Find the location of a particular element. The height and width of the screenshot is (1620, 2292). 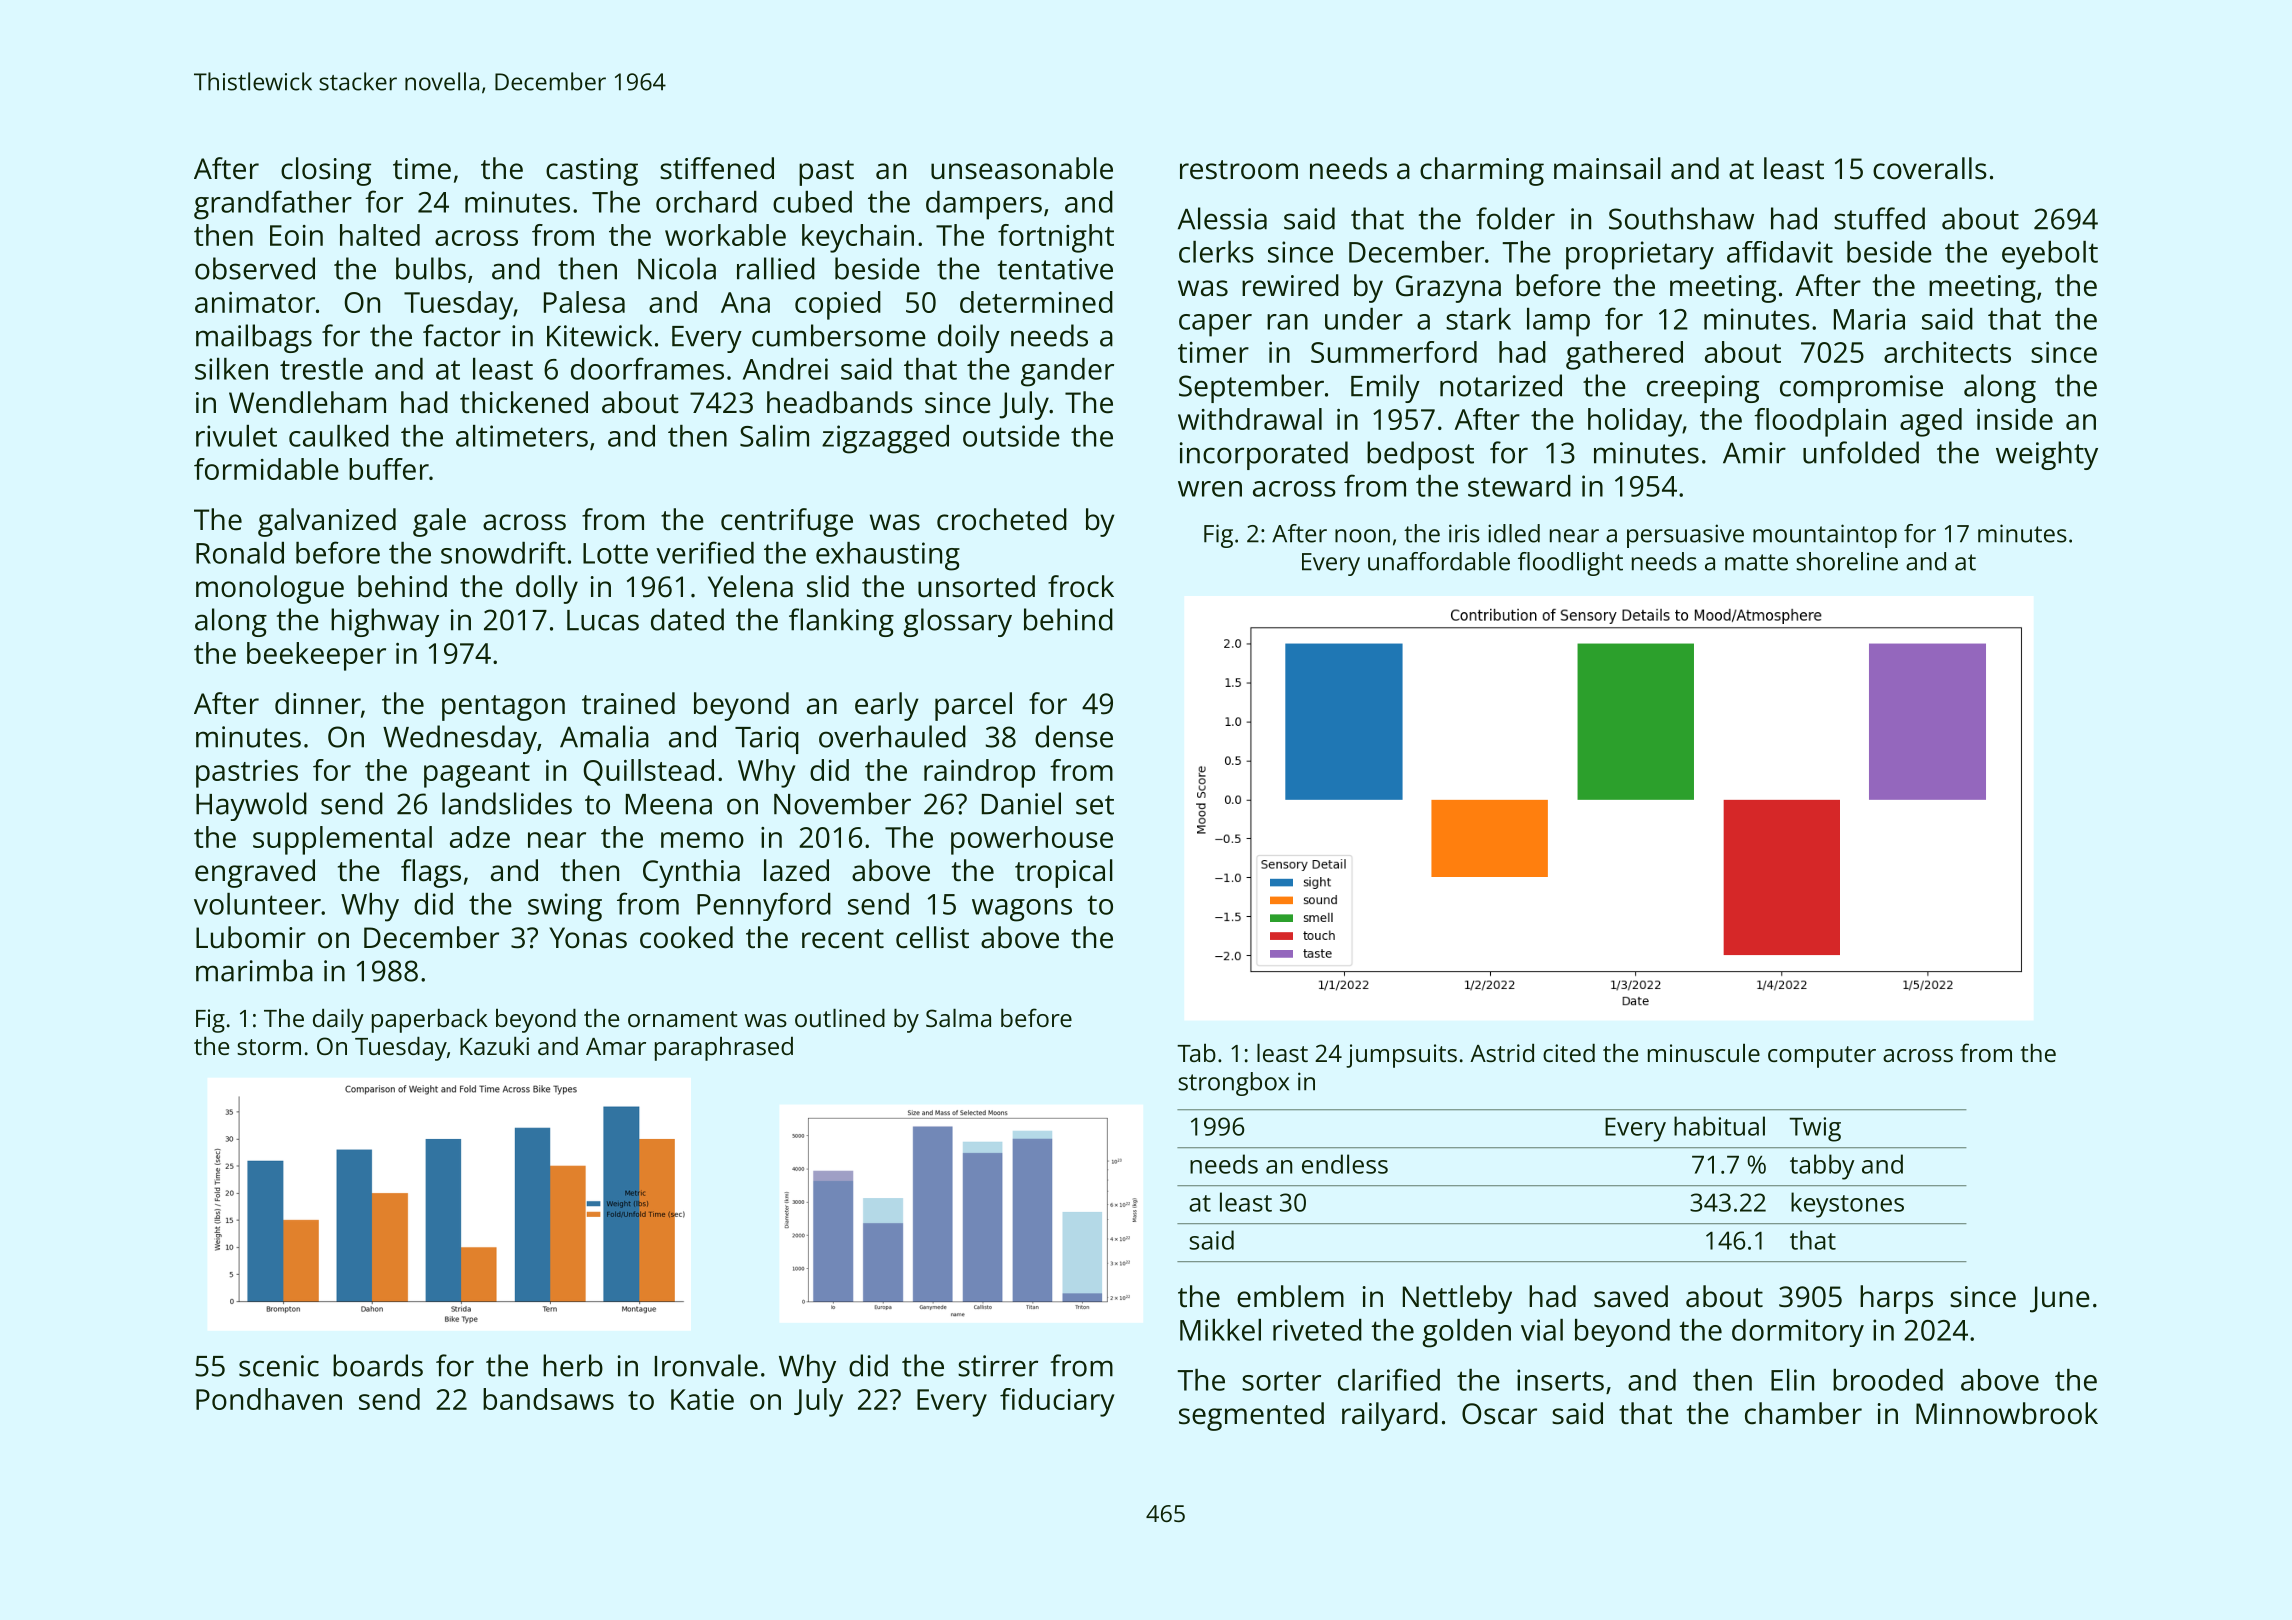

steward is located at coordinates (1519, 486).
